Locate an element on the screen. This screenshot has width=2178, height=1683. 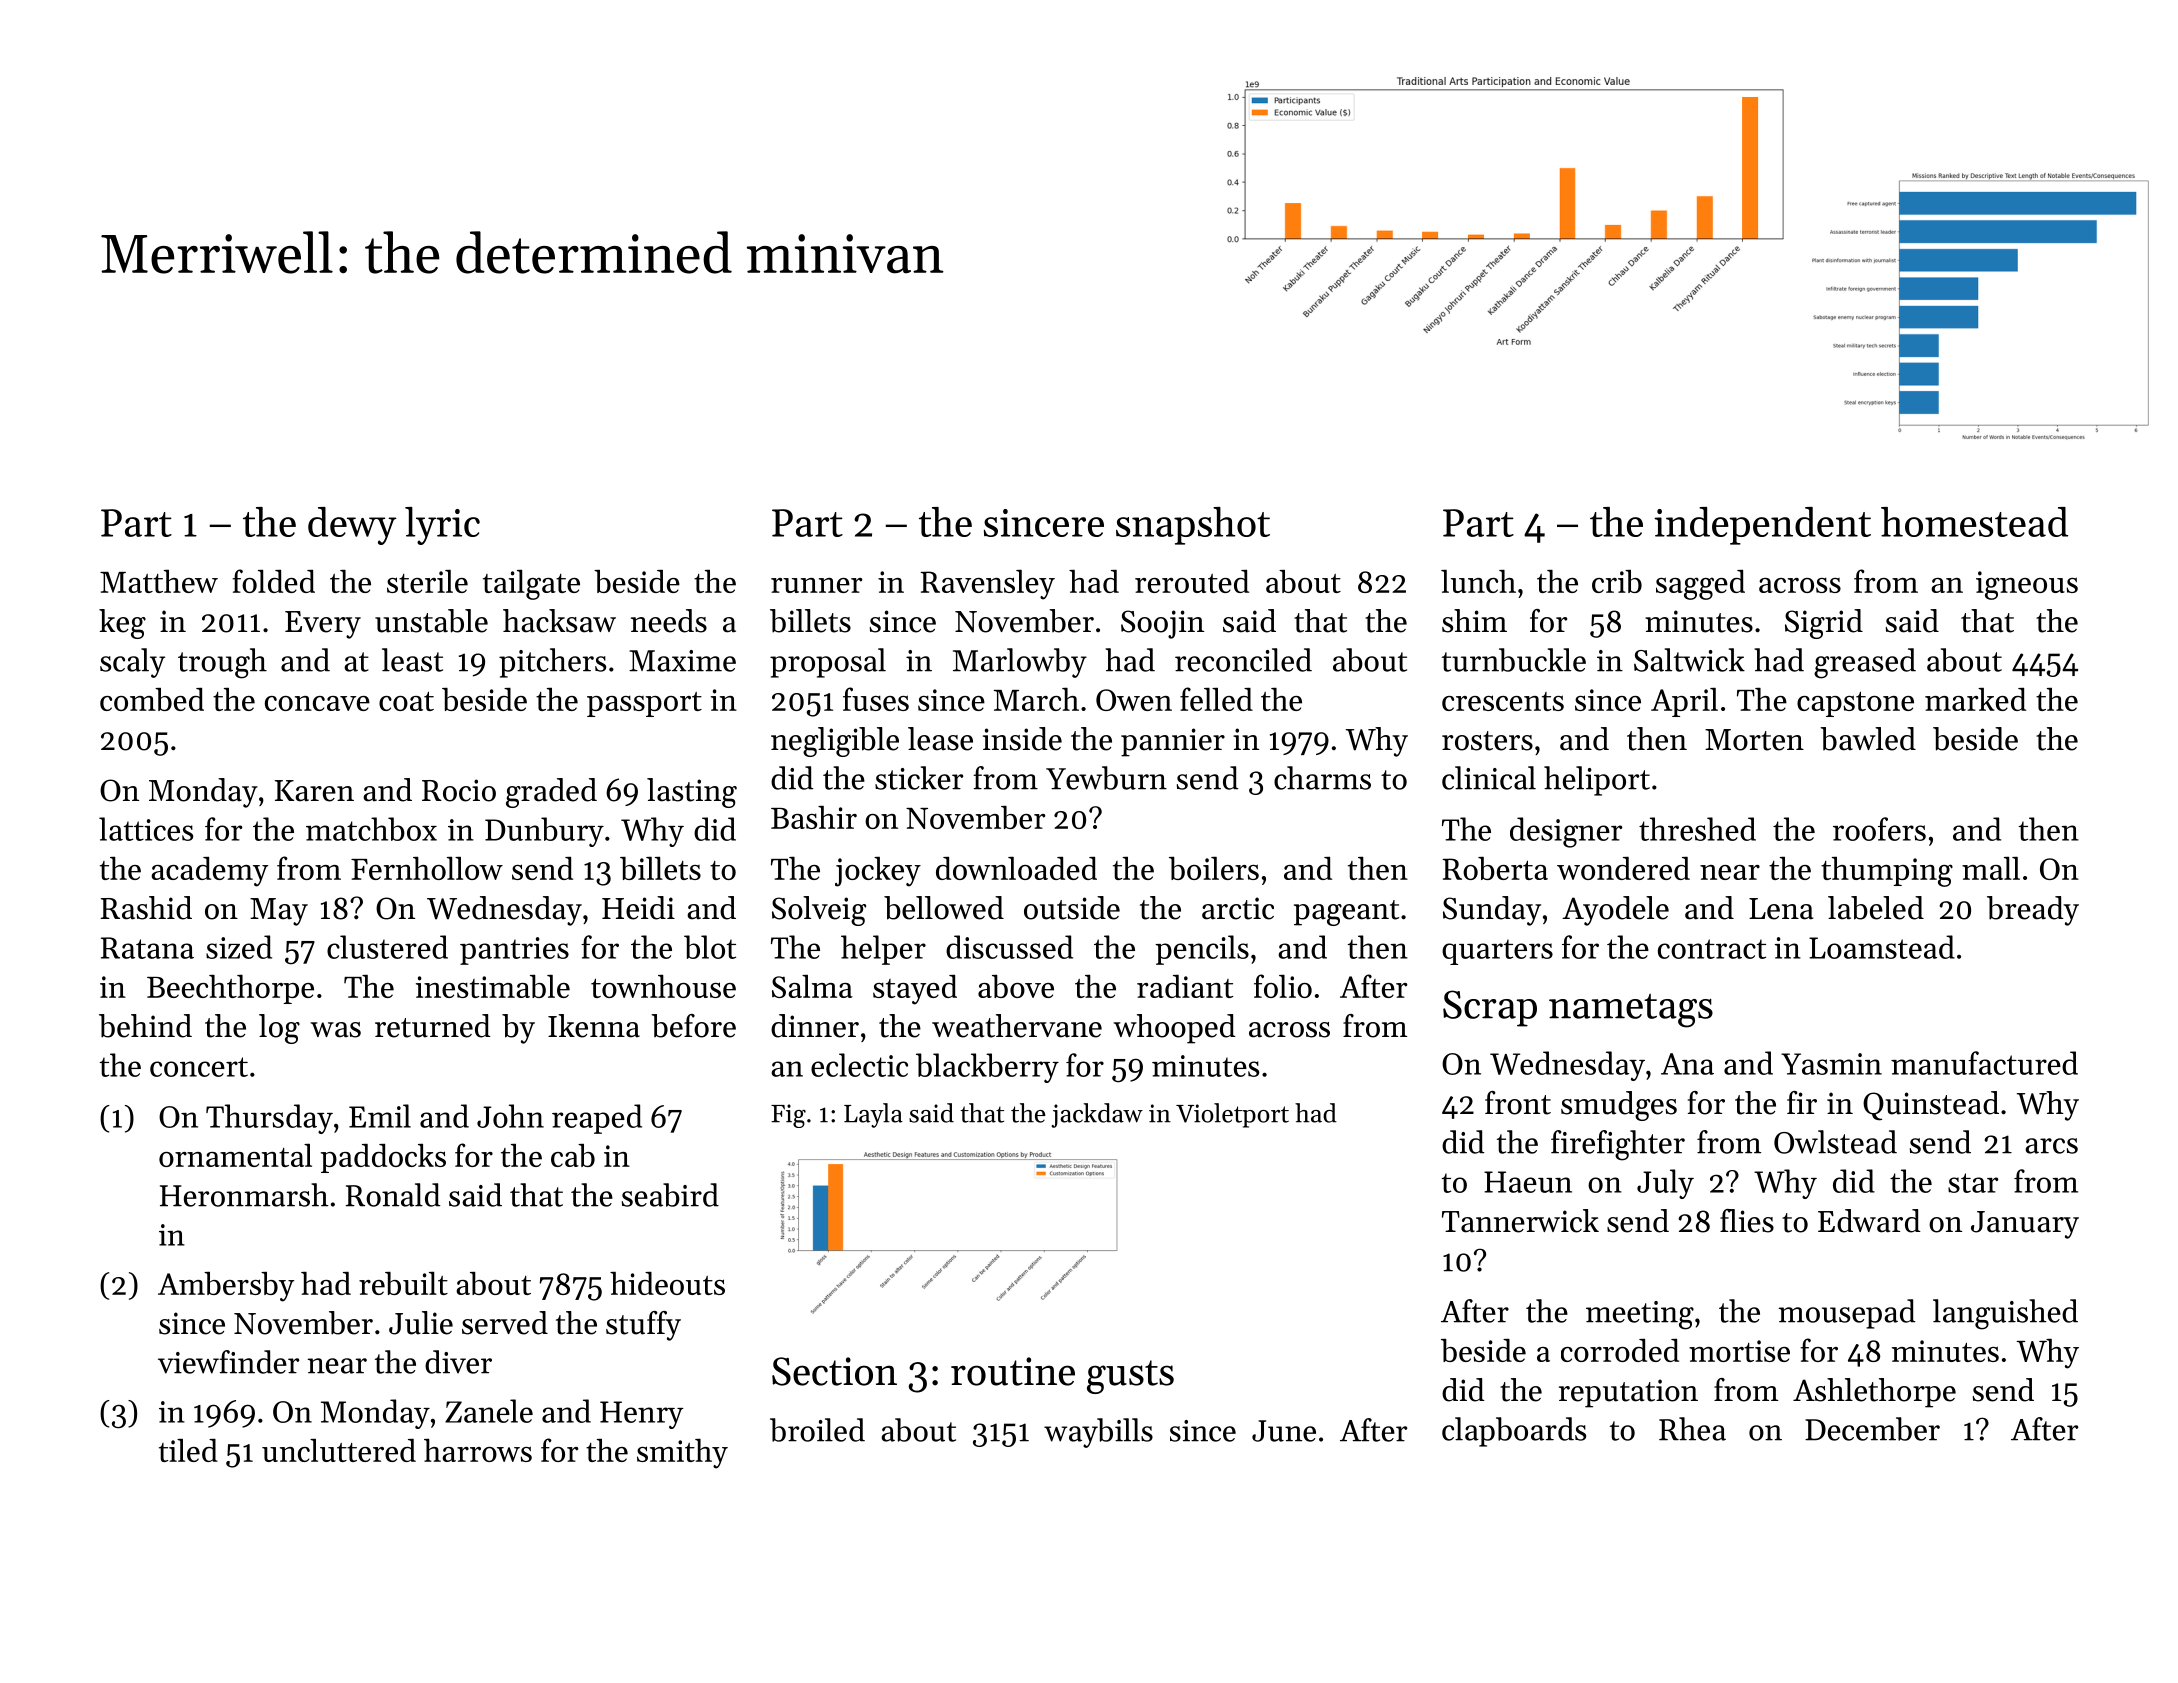
rerouted is located at coordinates (1192, 581).
